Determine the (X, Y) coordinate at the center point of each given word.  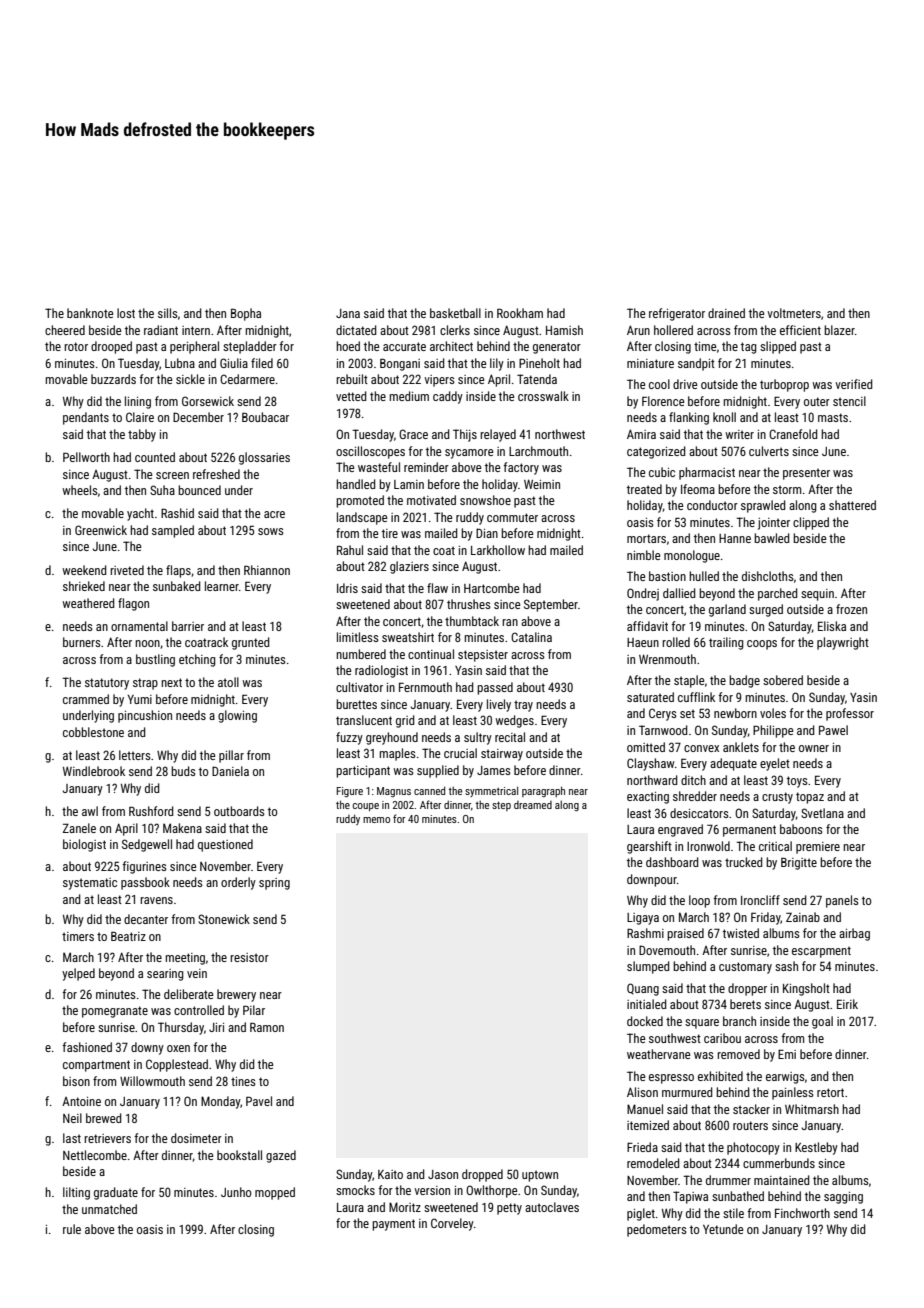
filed (262, 363)
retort (830, 1092)
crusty (777, 798)
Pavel (259, 1101)
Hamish (564, 330)
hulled (704, 576)
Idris (347, 588)
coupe (366, 807)
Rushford (151, 811)
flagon (133, 604)
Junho (236, 1192)
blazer (839, 330)
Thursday (181, 1028)
